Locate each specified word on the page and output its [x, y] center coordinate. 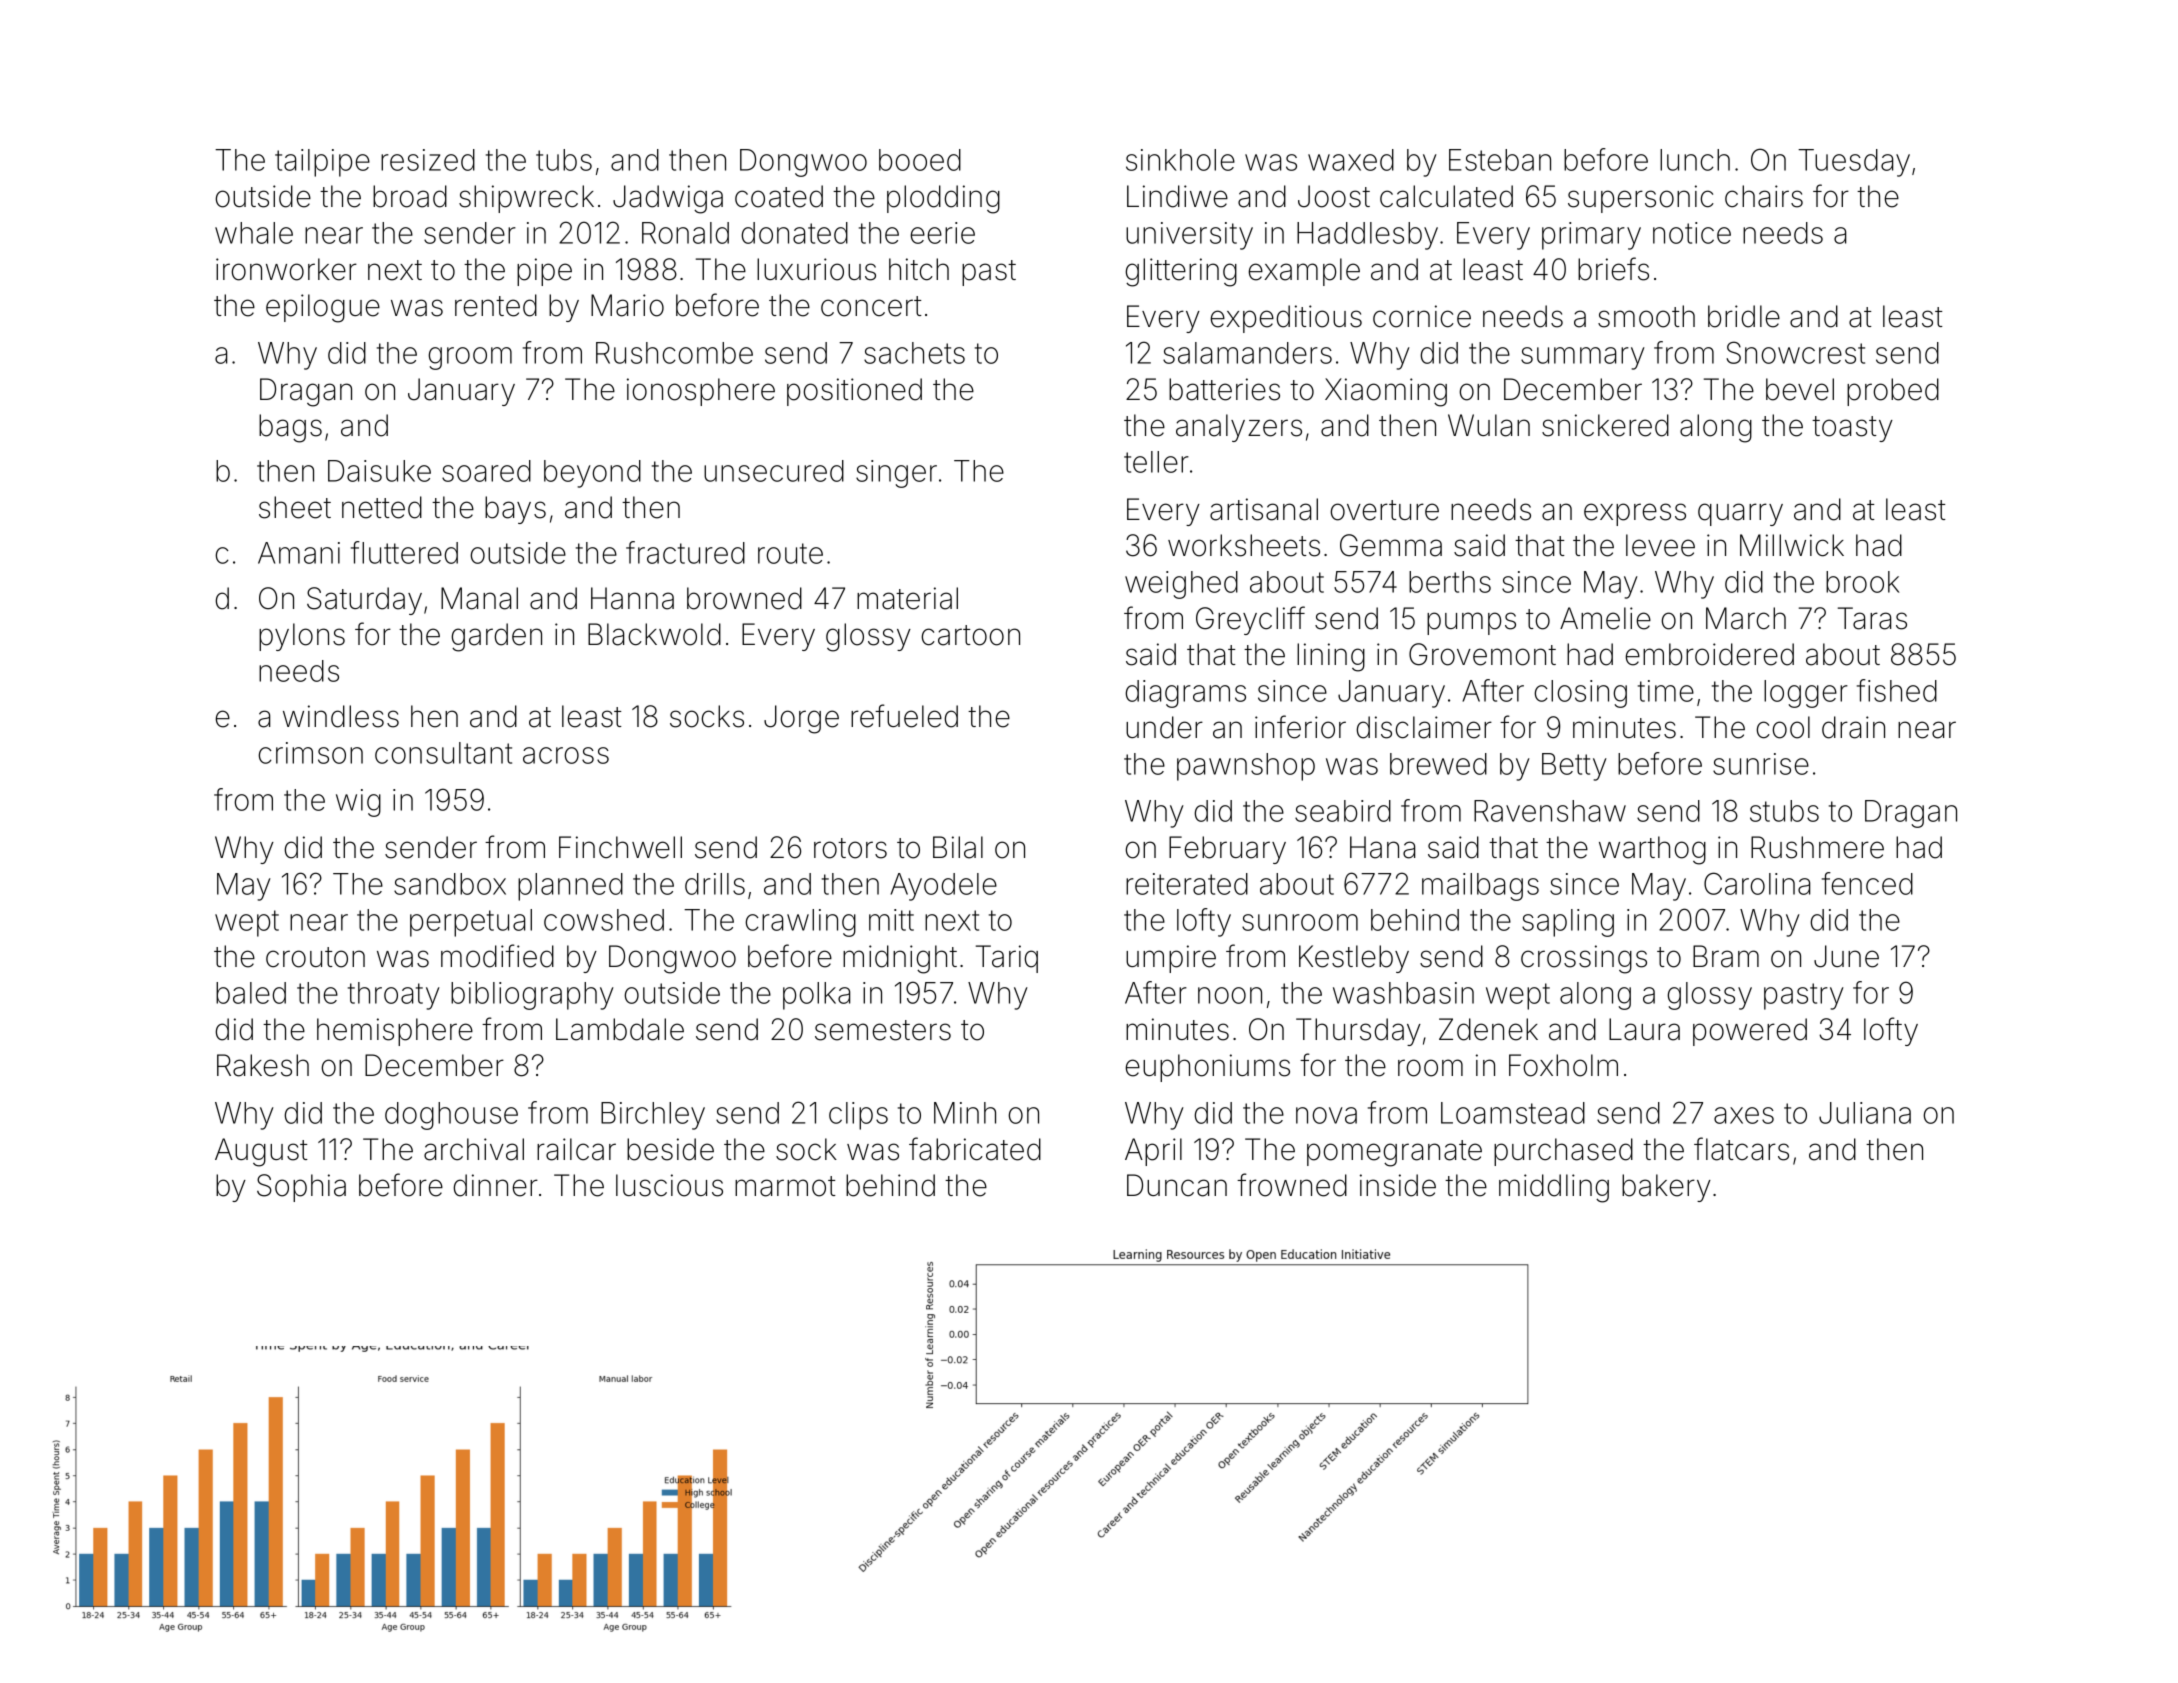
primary [1591, 236]
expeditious [1286, 319]
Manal [479, 598]
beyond [592, 474]
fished [1897, 690]
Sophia [301, 1188]
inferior [1300, 727]
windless [341, 716]
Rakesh [263, 1065]
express [1635, 514]
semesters [883, 1030]
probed [1893, 392]
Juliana [1865, 1113]
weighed [1181, 585]
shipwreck [526, 199]
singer [896, 474]
